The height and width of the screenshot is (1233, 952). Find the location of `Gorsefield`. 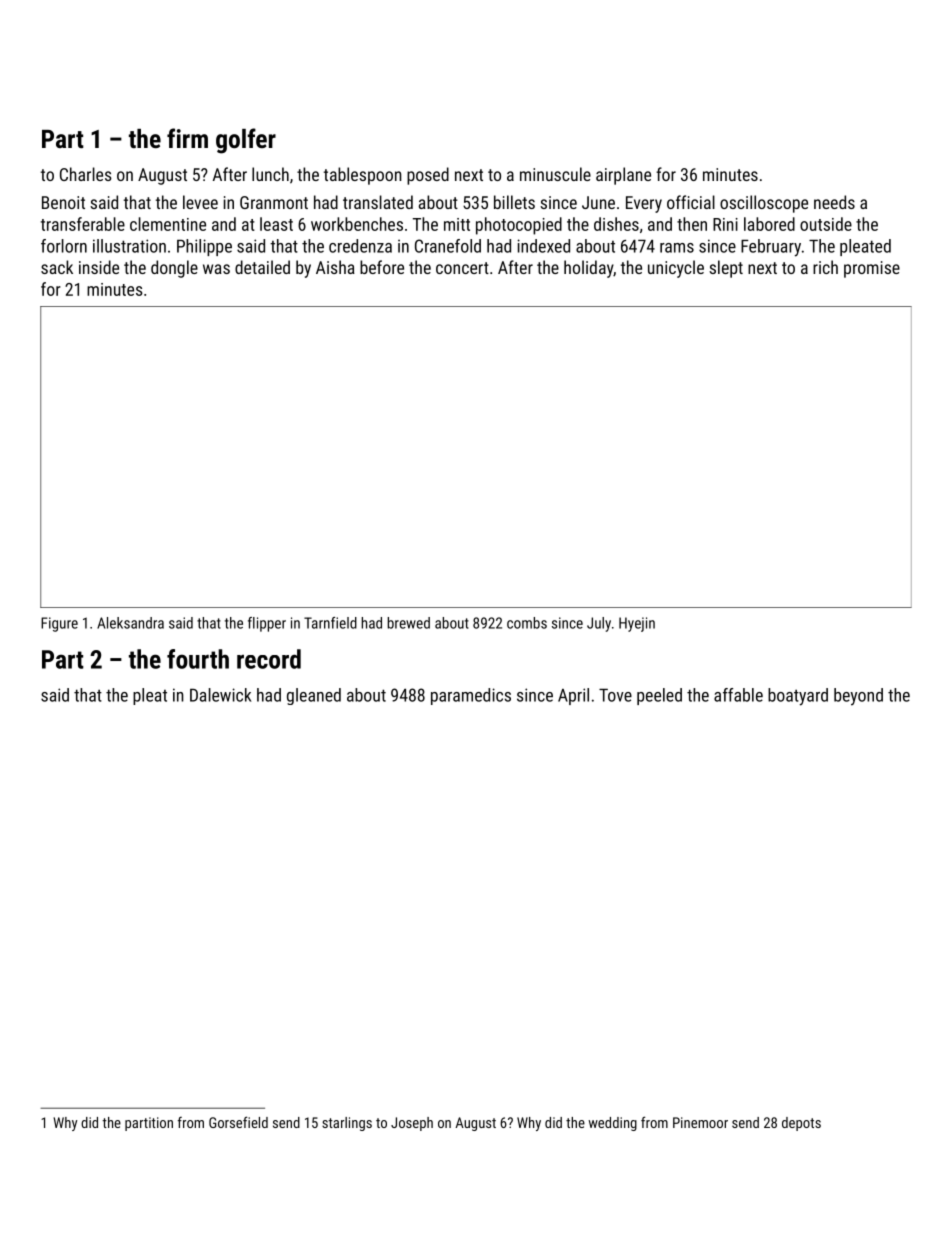

Gorsefield is located at coordinates (238, 1122).
